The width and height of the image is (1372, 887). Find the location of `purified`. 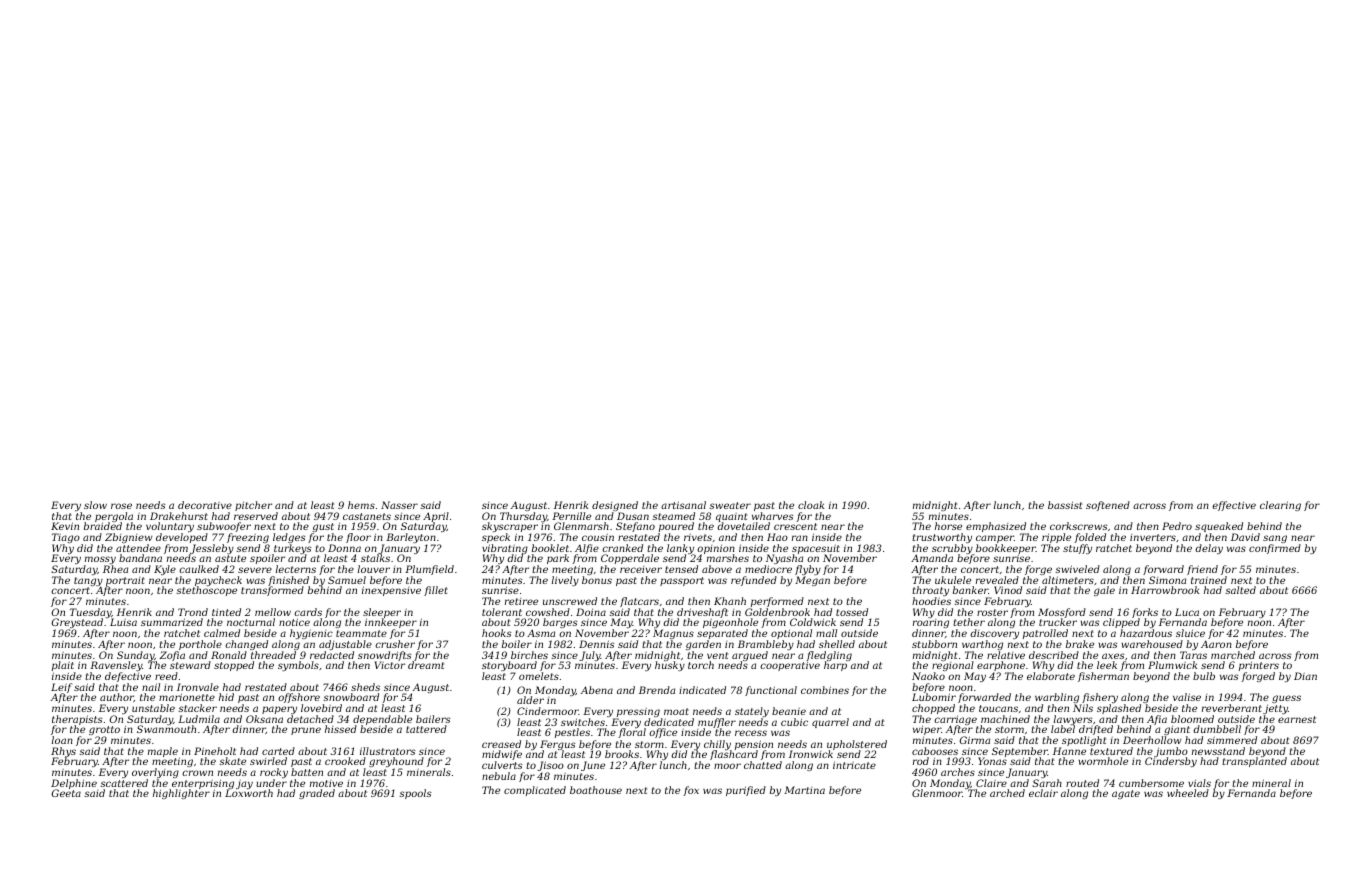

purified is located at coordinates (746, 791).
